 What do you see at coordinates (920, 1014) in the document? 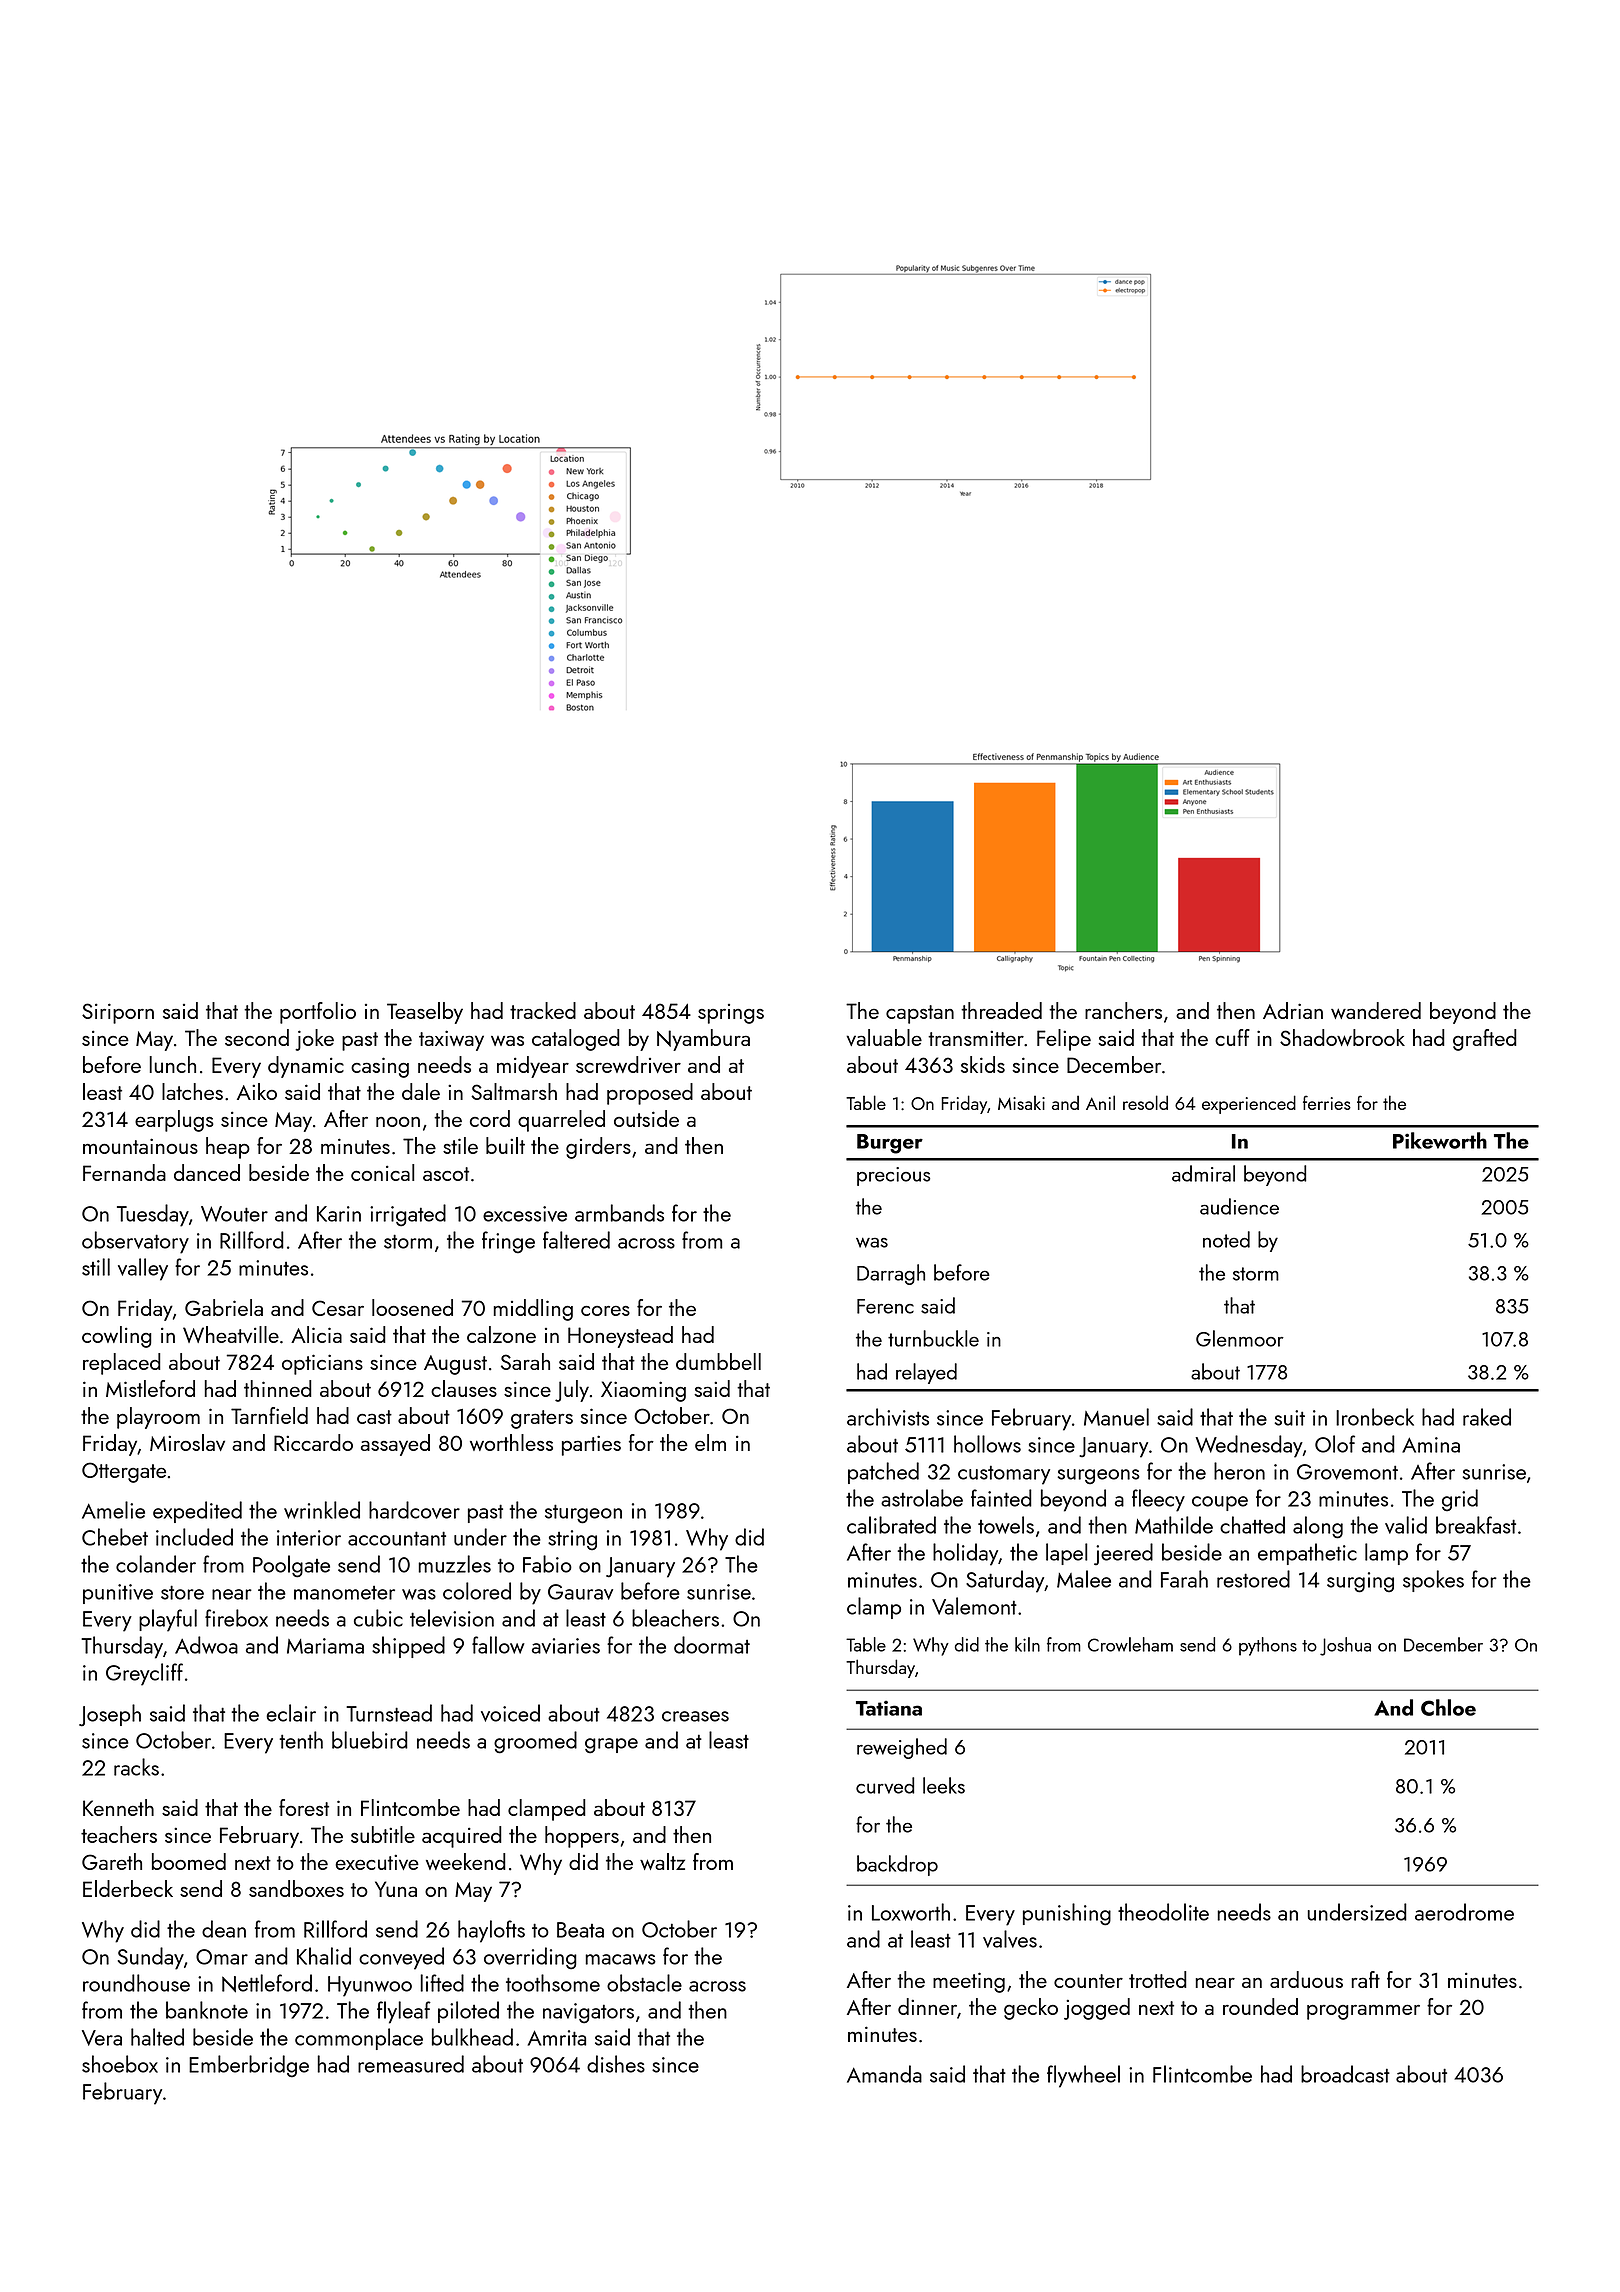
I see `capstan` at bounding box center [920, 1014].
